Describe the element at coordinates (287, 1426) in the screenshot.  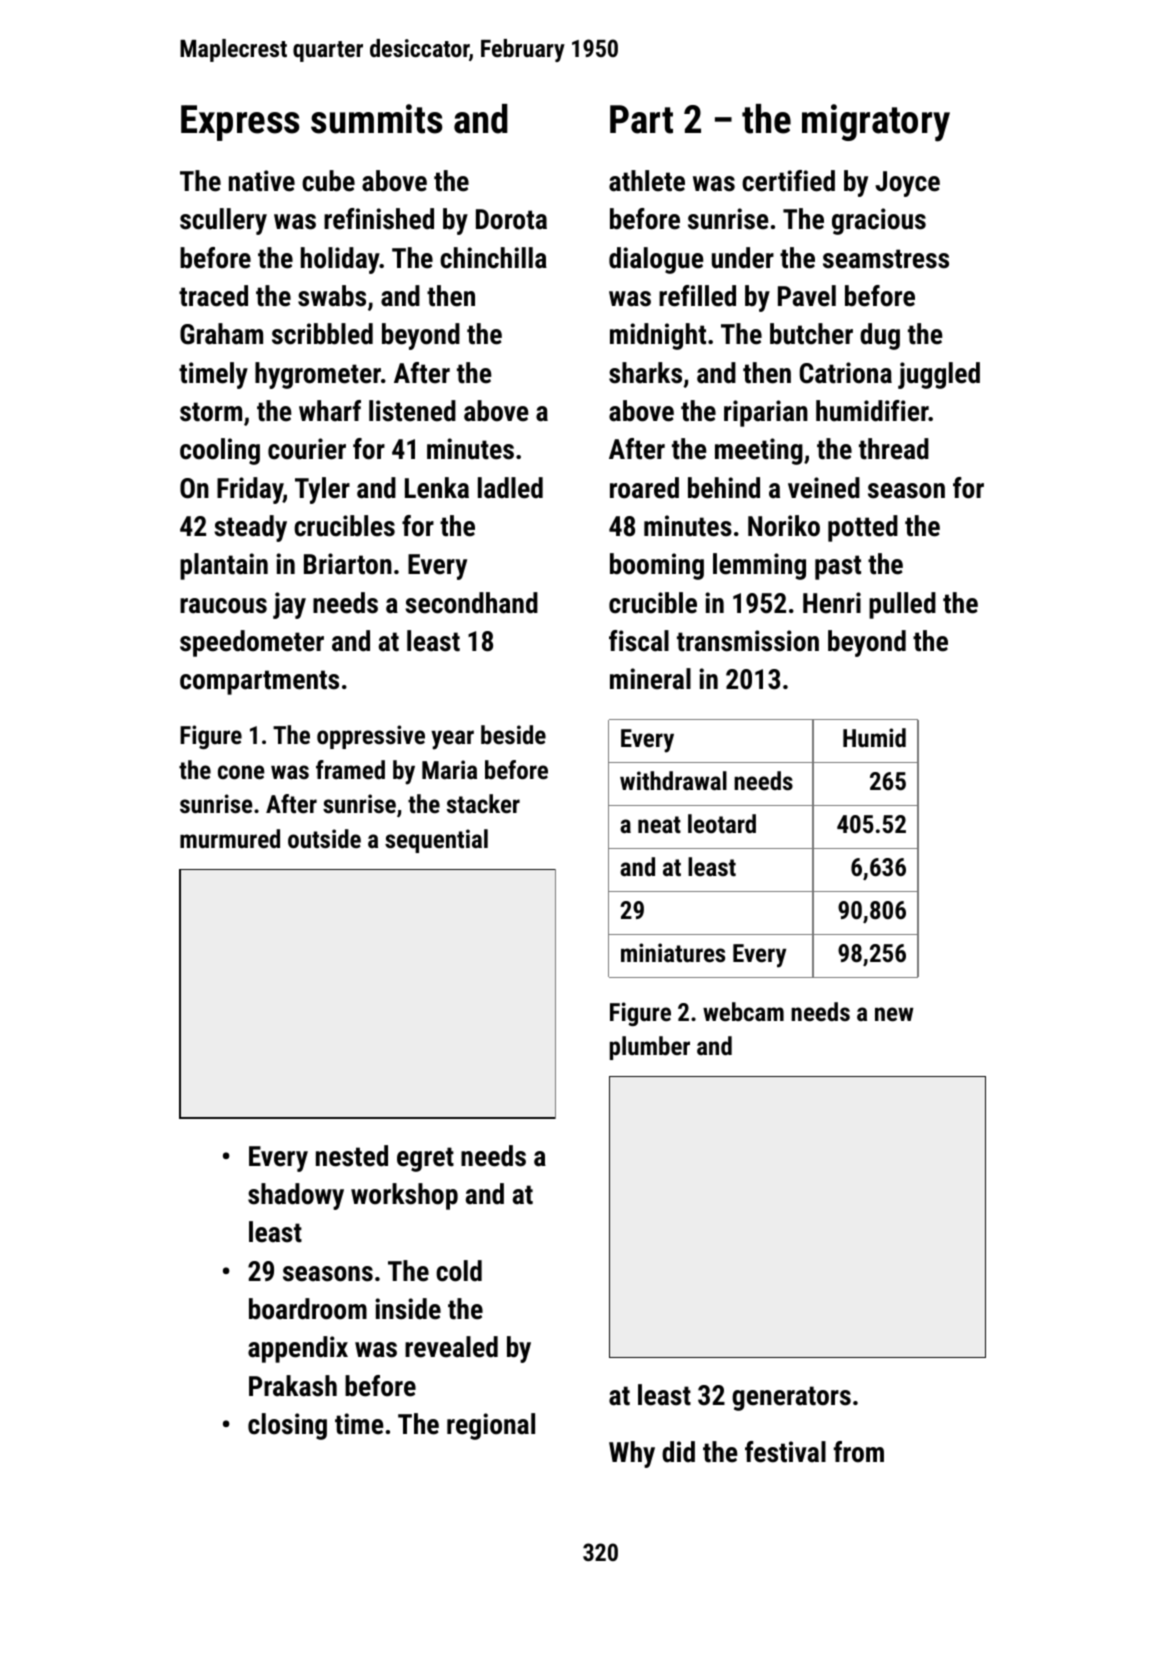
I see `closing` at that location.
